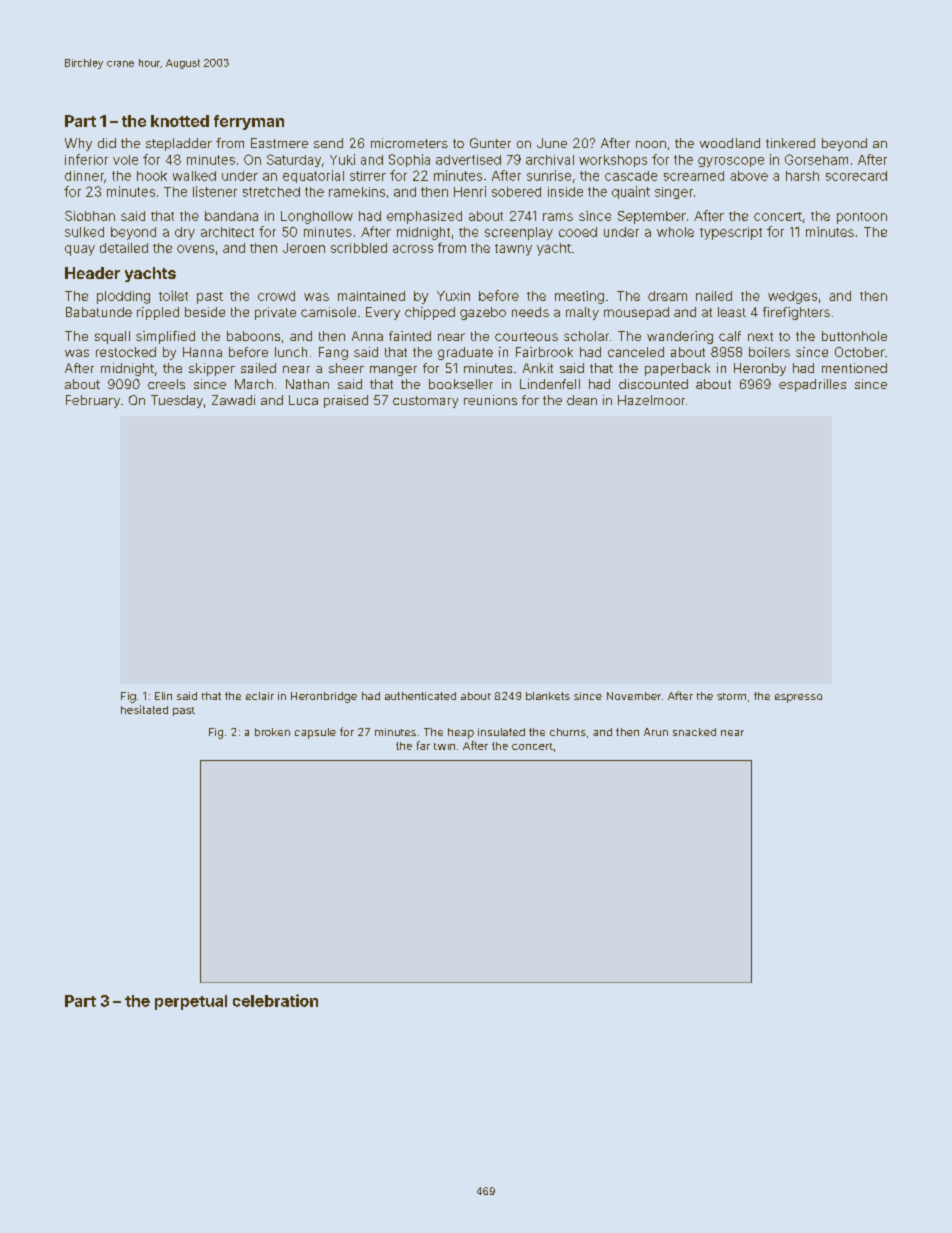  I want to click on perpetual, so click(191, 1002).
